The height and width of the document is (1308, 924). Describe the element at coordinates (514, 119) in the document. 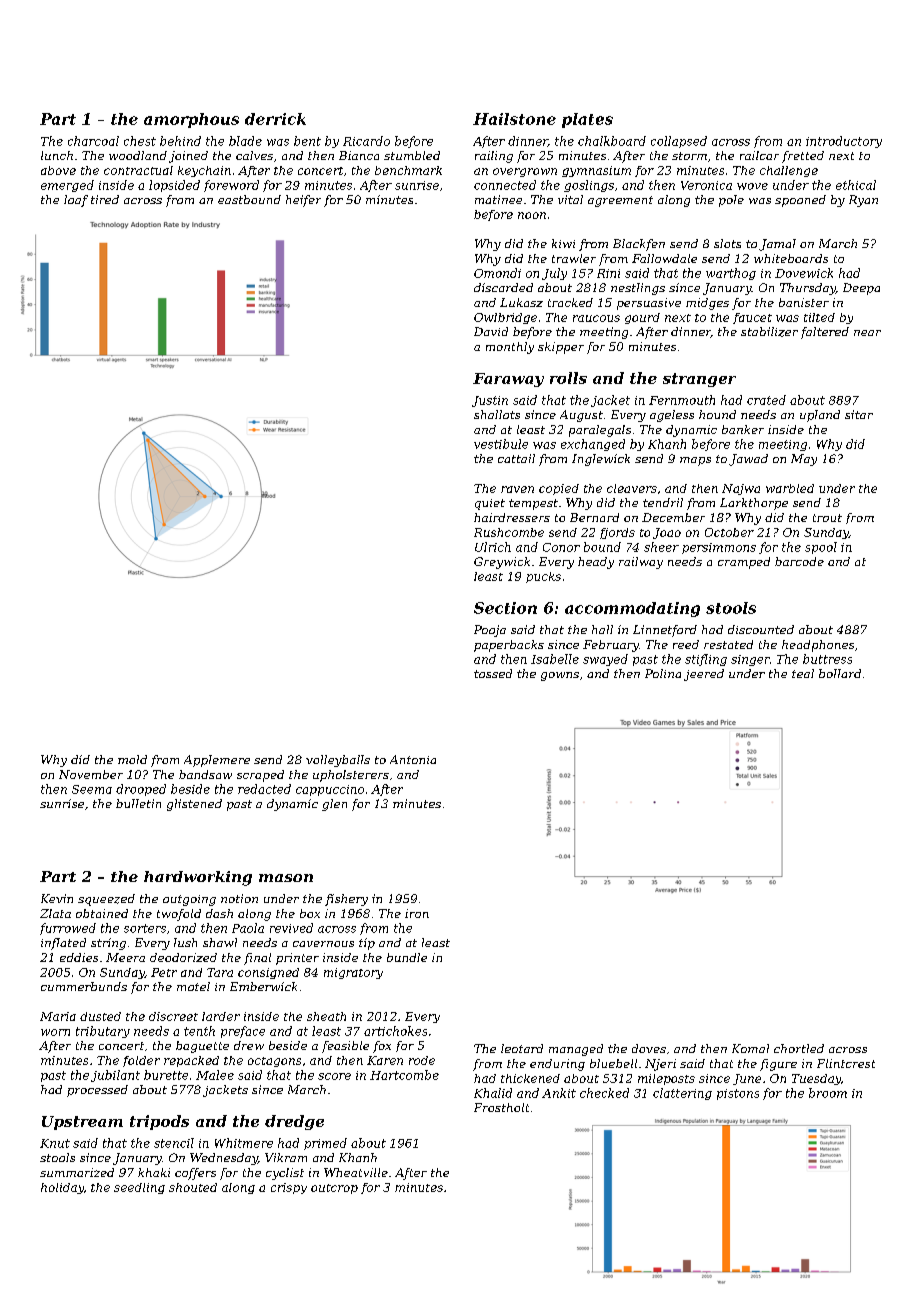

I see `Hailstone` at that location.
